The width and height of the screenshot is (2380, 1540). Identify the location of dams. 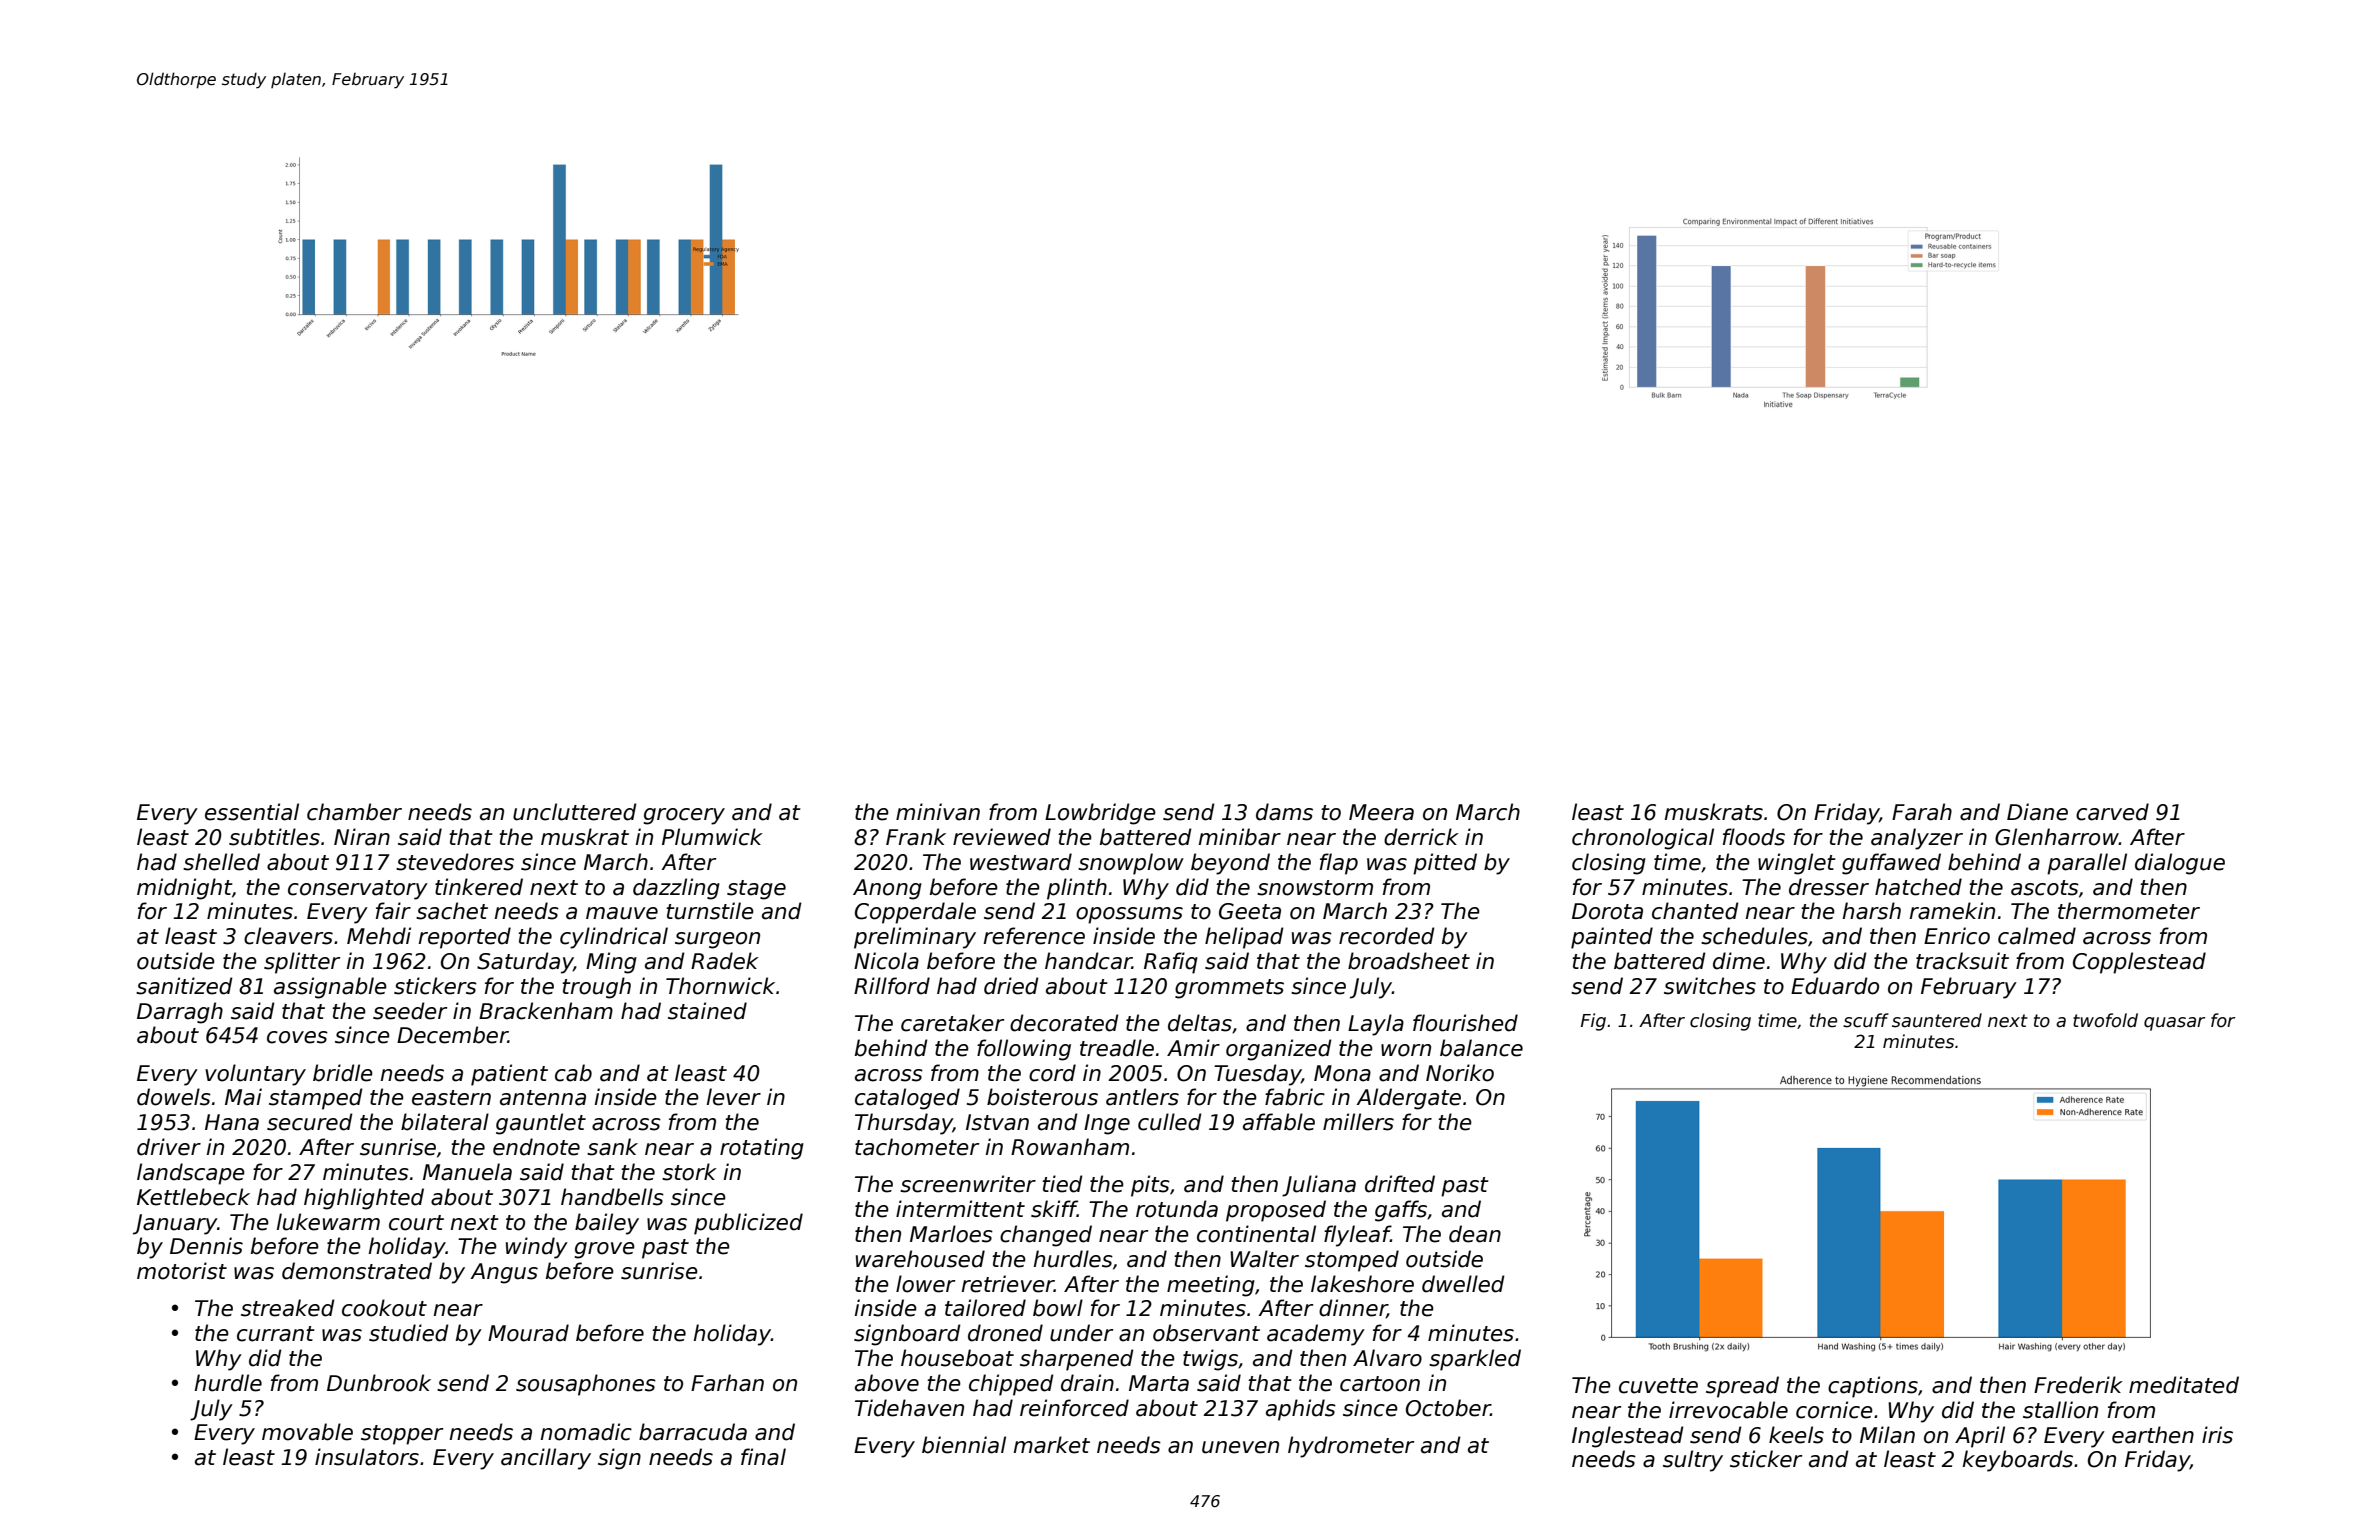
(1284, 812).
